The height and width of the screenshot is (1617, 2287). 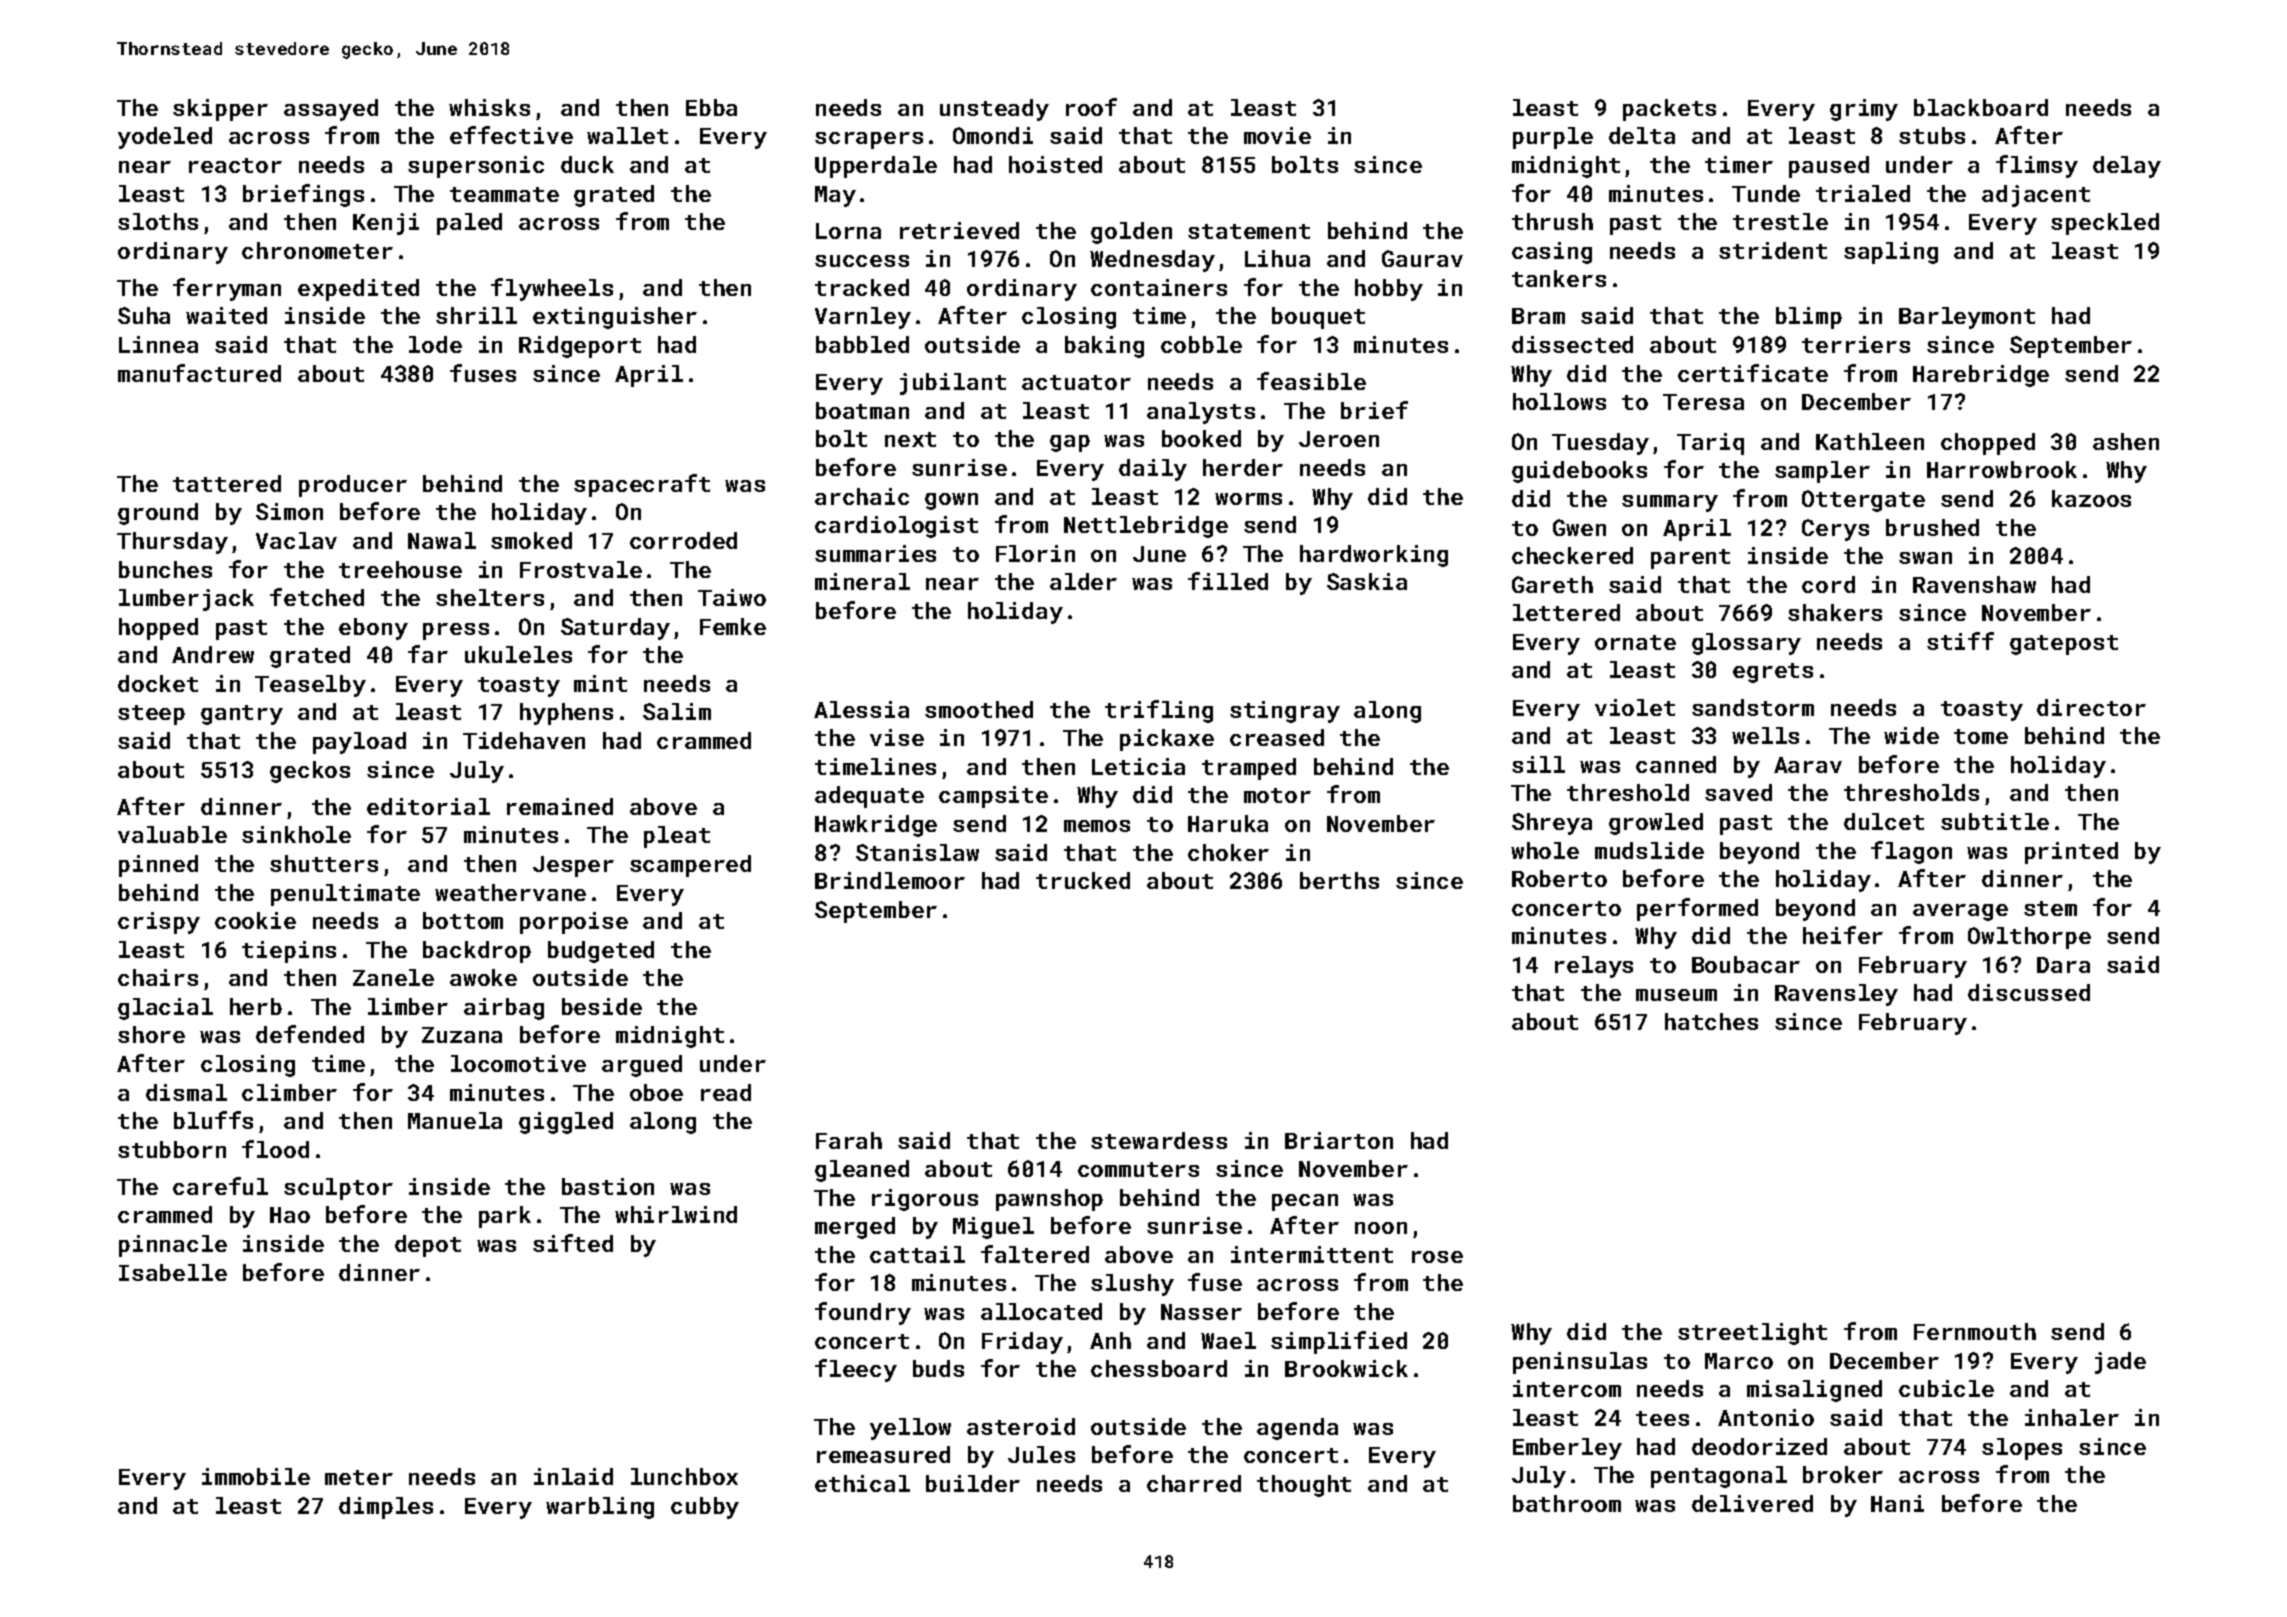 What do you see at coordinates (1572, 344) in the screenshot?
I see `dissected` at bounding box center [1572, 344].
